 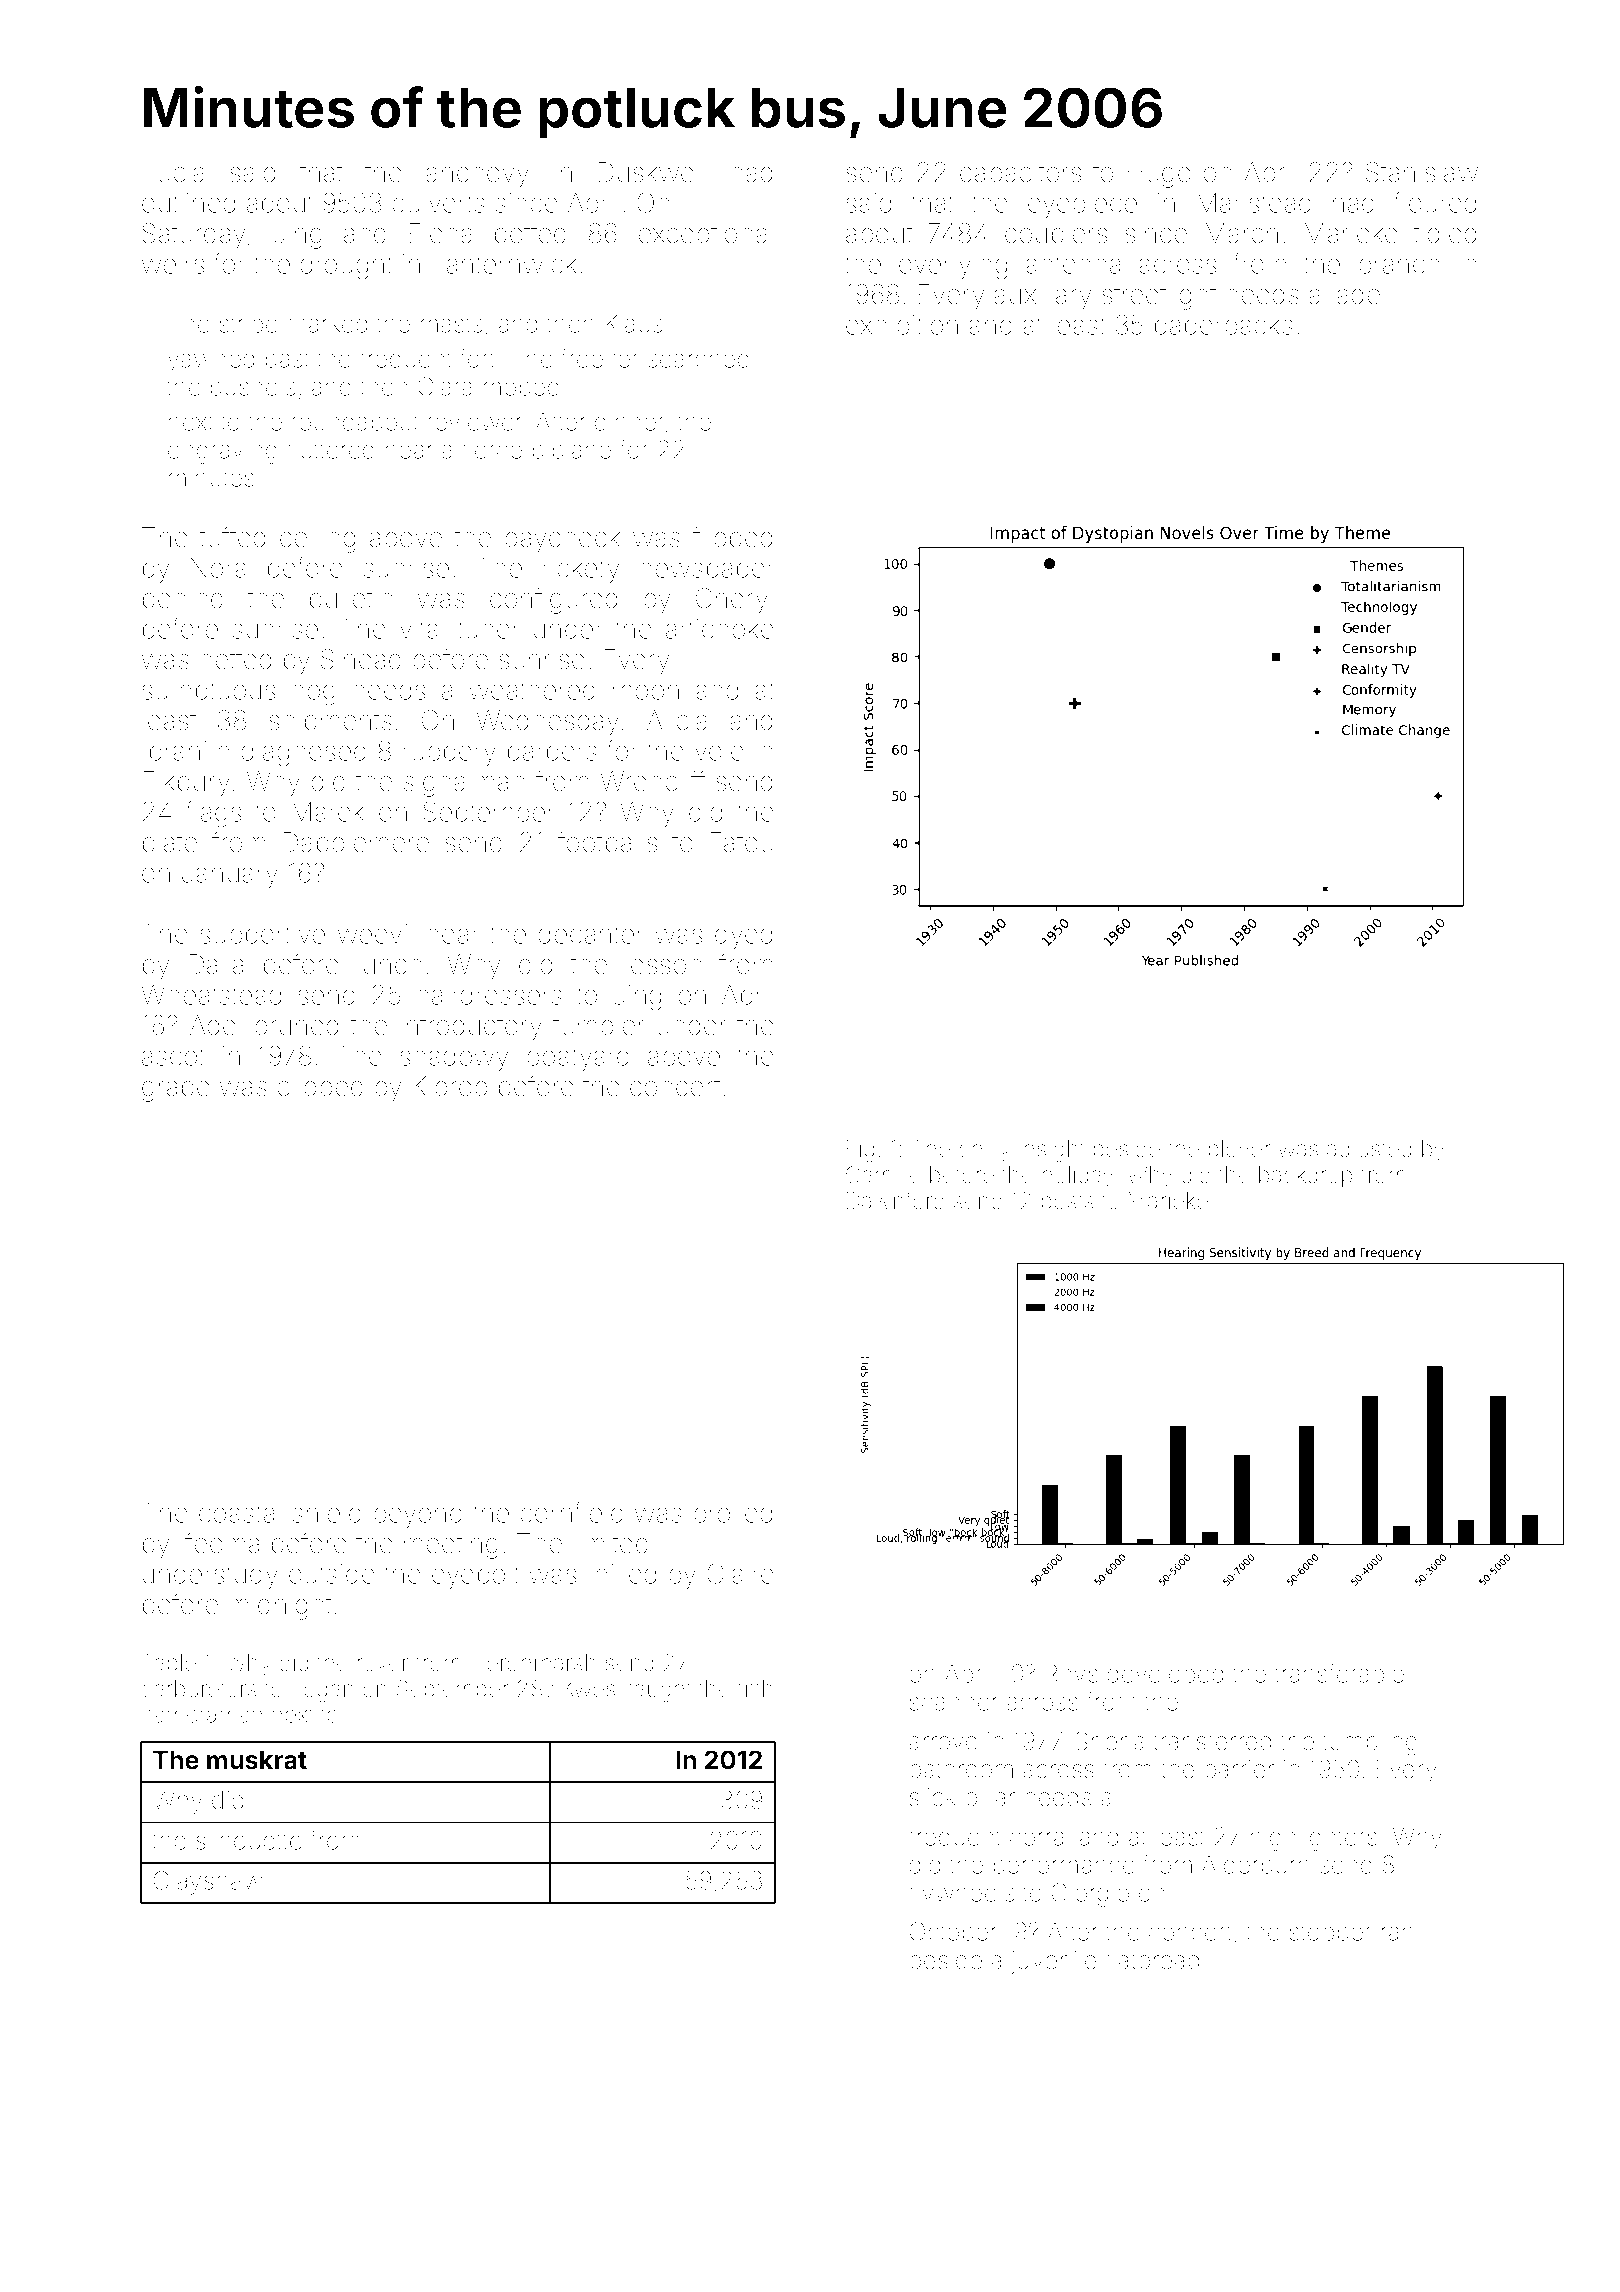 I want to click on yawned, so click(x=211, y=361).
